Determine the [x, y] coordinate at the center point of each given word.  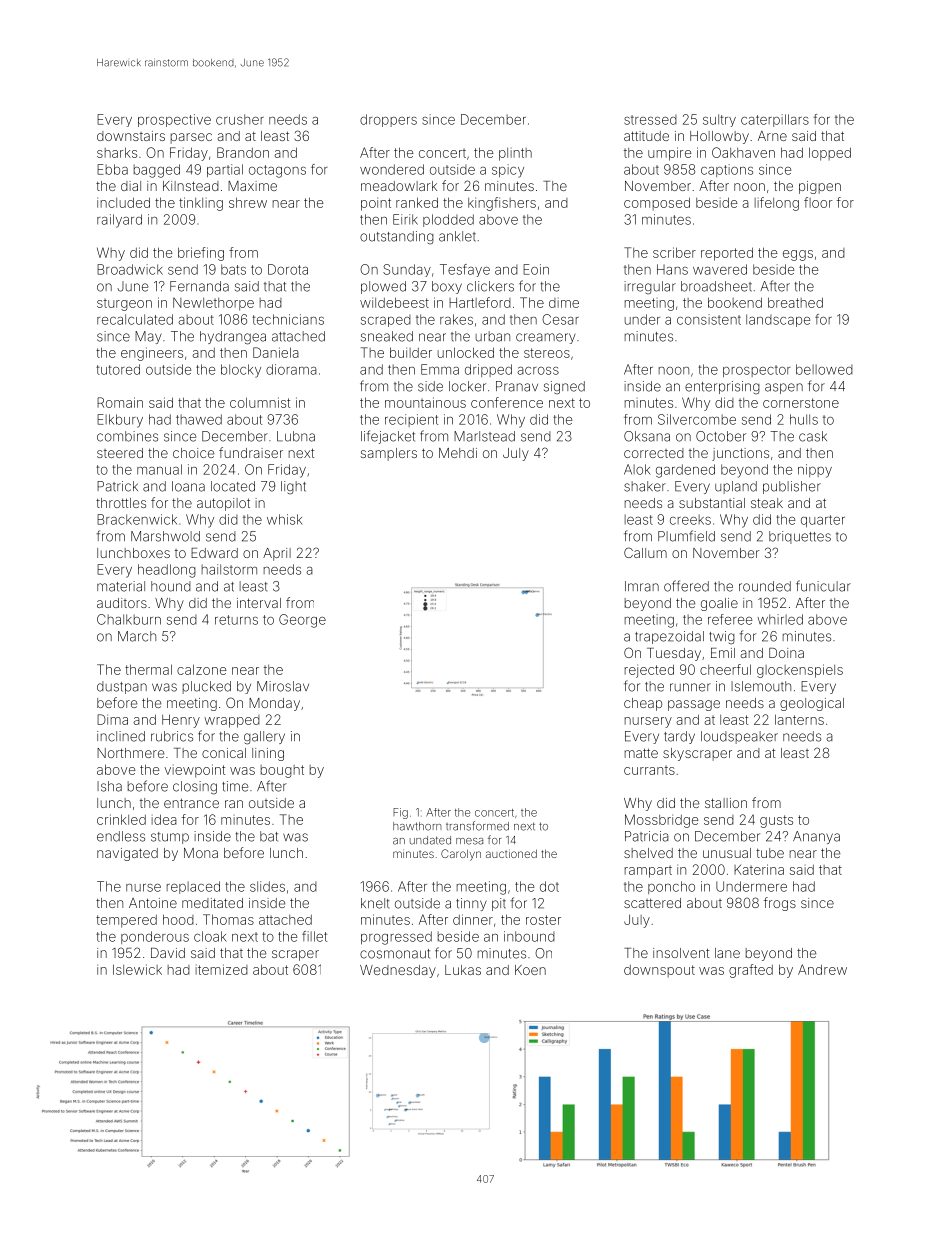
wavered [720, 269]
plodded [448, 220]
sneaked [387, 336]
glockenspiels [800, 671]
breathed [795, 302]
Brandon [243, 152]
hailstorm [229, 569]
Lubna [296, 436]
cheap [643, 704]
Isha [109, 786]
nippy [815, 471]
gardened [685, 471]
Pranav [517, 386]
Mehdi [458, 453]
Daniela [276, 352]
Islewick [137, 969]
